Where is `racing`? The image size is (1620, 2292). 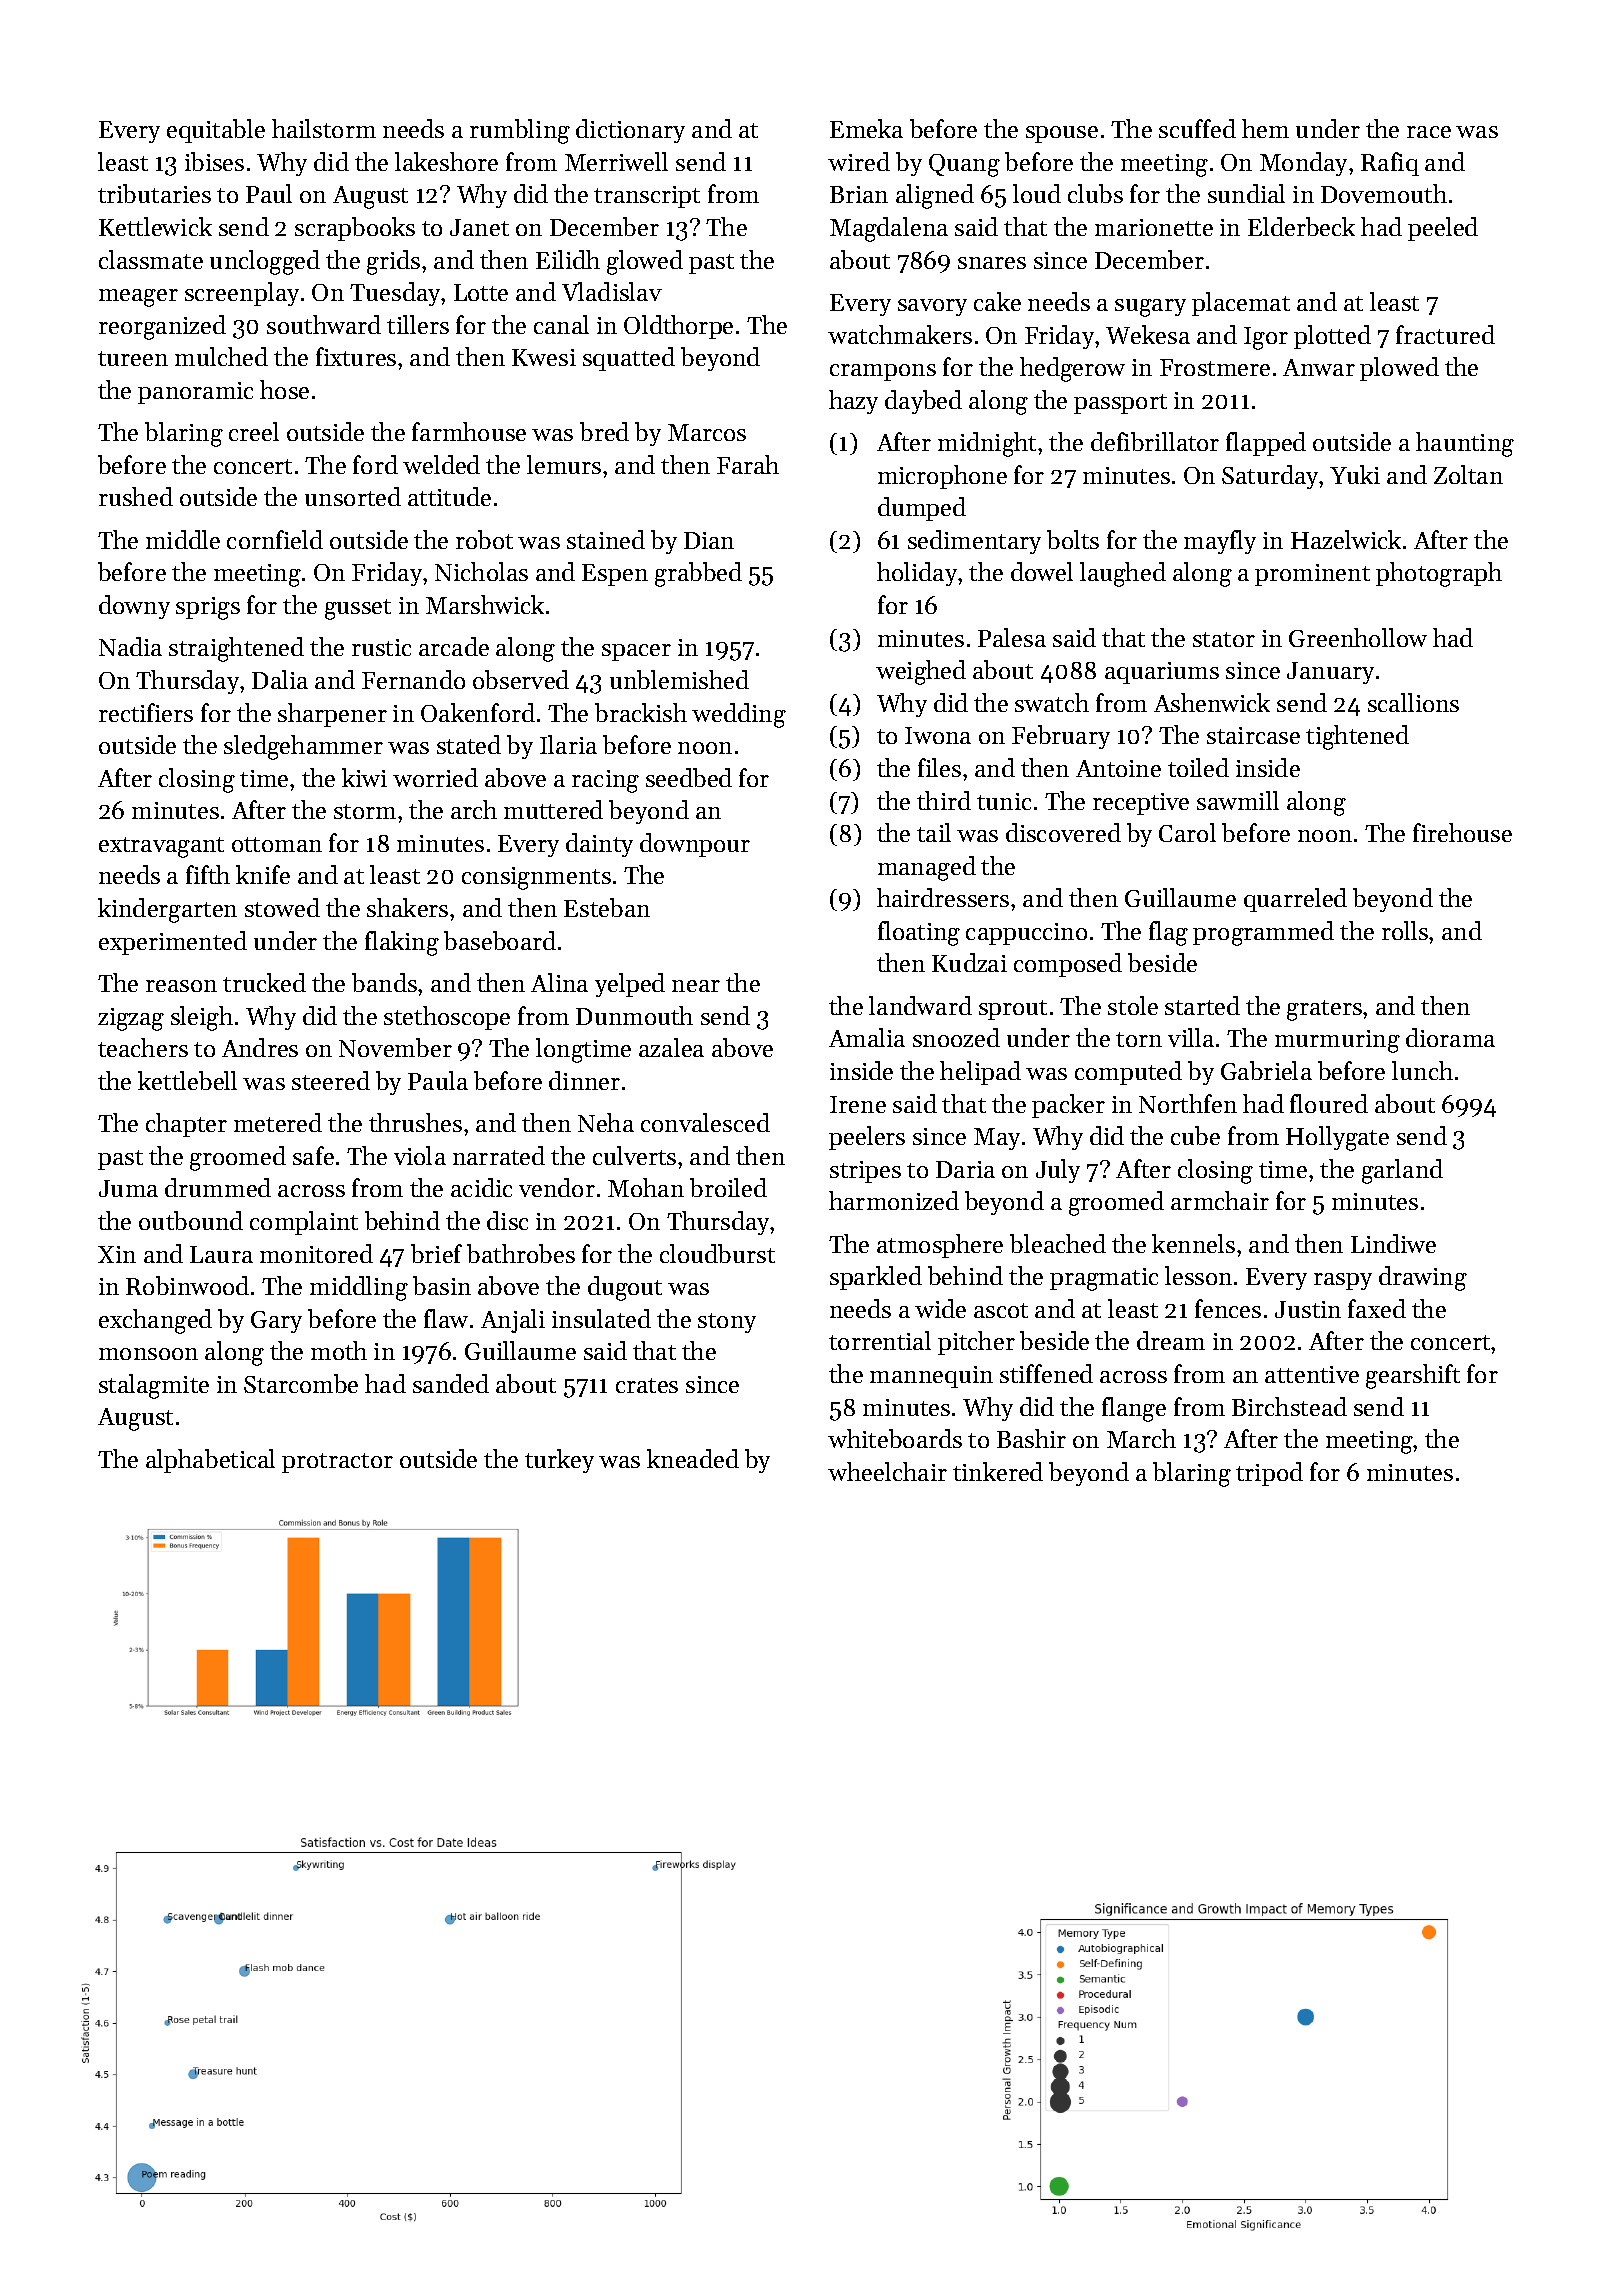 racing is located at coordinates (605, 781).
